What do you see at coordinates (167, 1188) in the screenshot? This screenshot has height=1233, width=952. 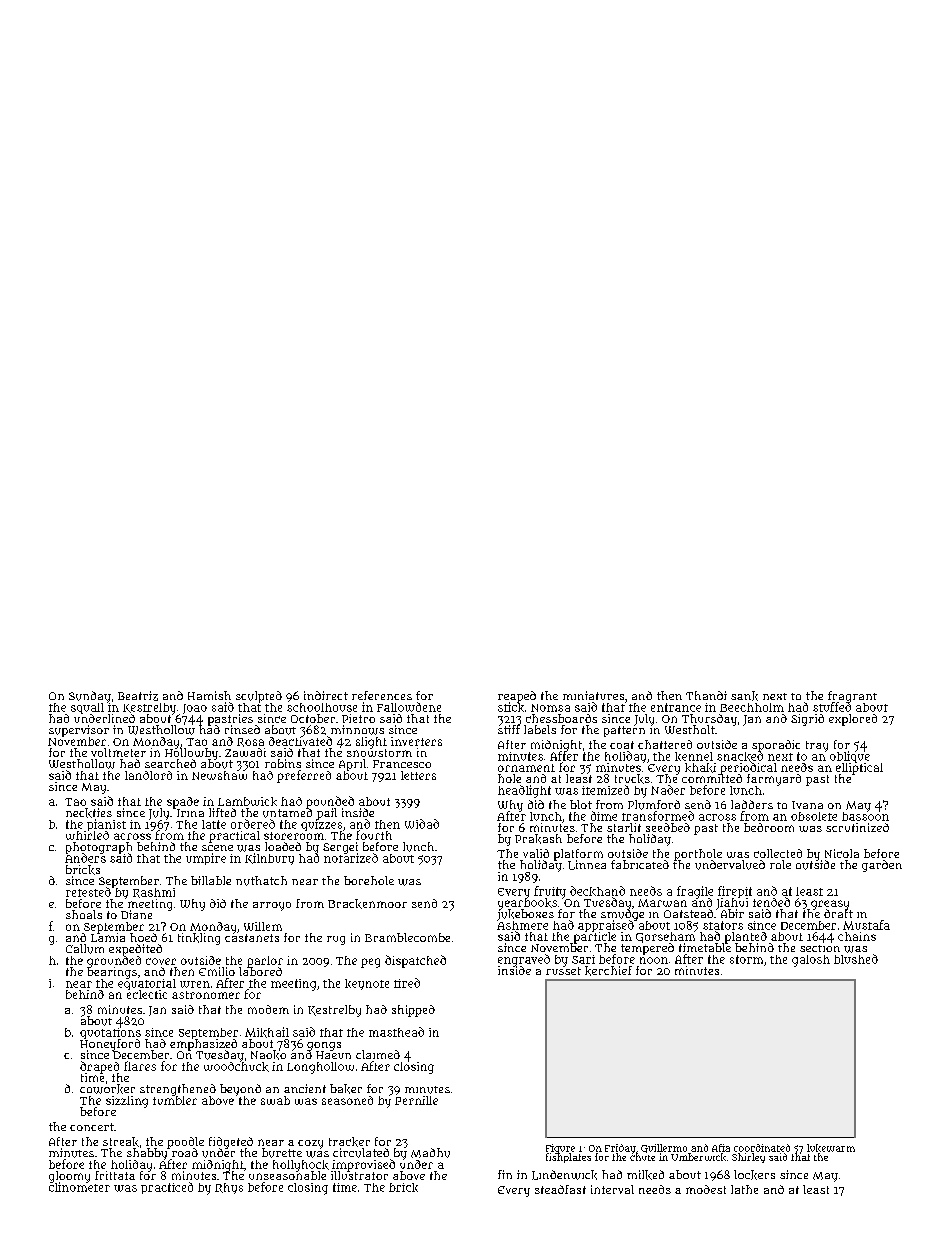 I see `practiced` at bounding box center [167, 1188].
